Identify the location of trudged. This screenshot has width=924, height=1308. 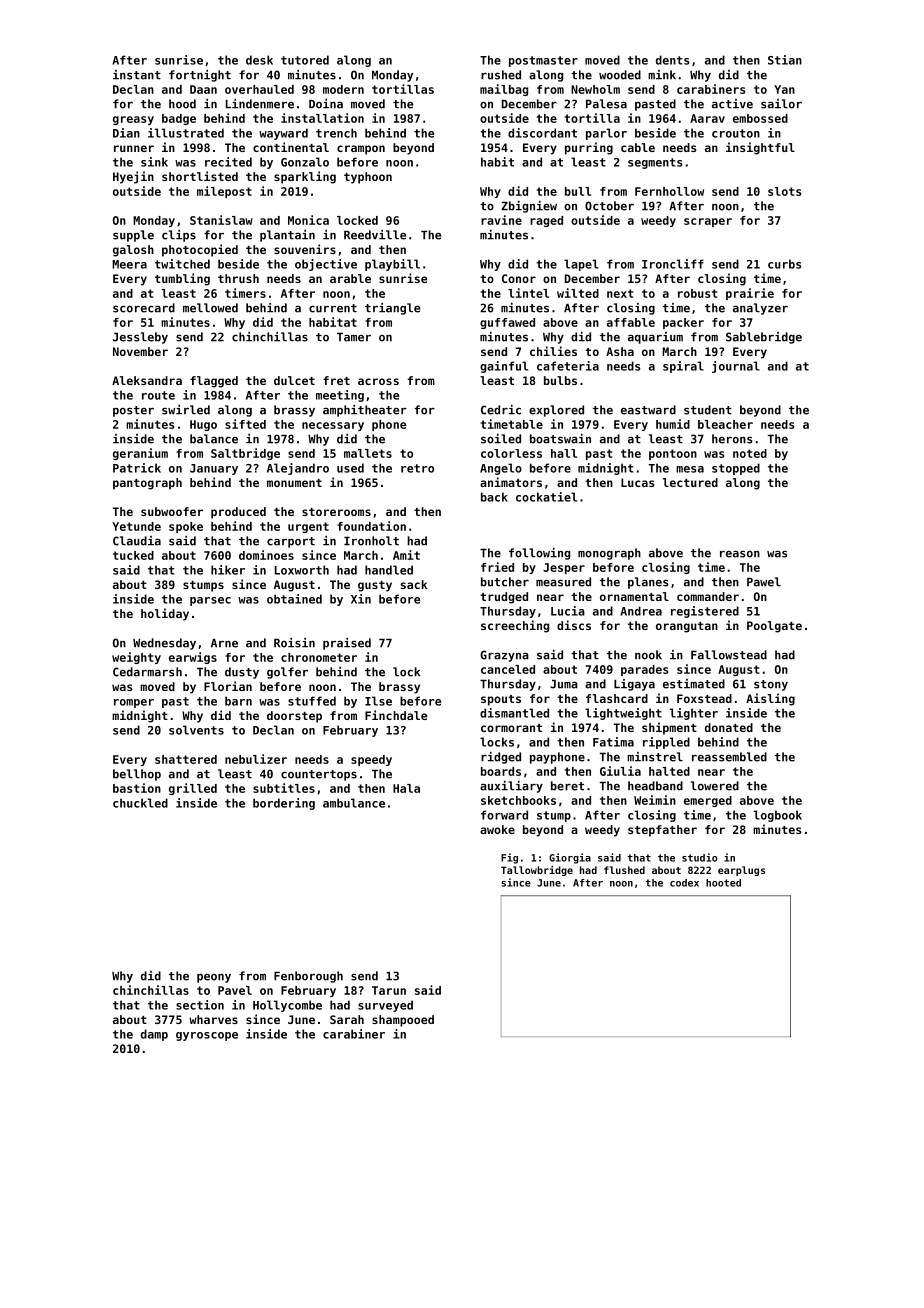
(504, 598).
